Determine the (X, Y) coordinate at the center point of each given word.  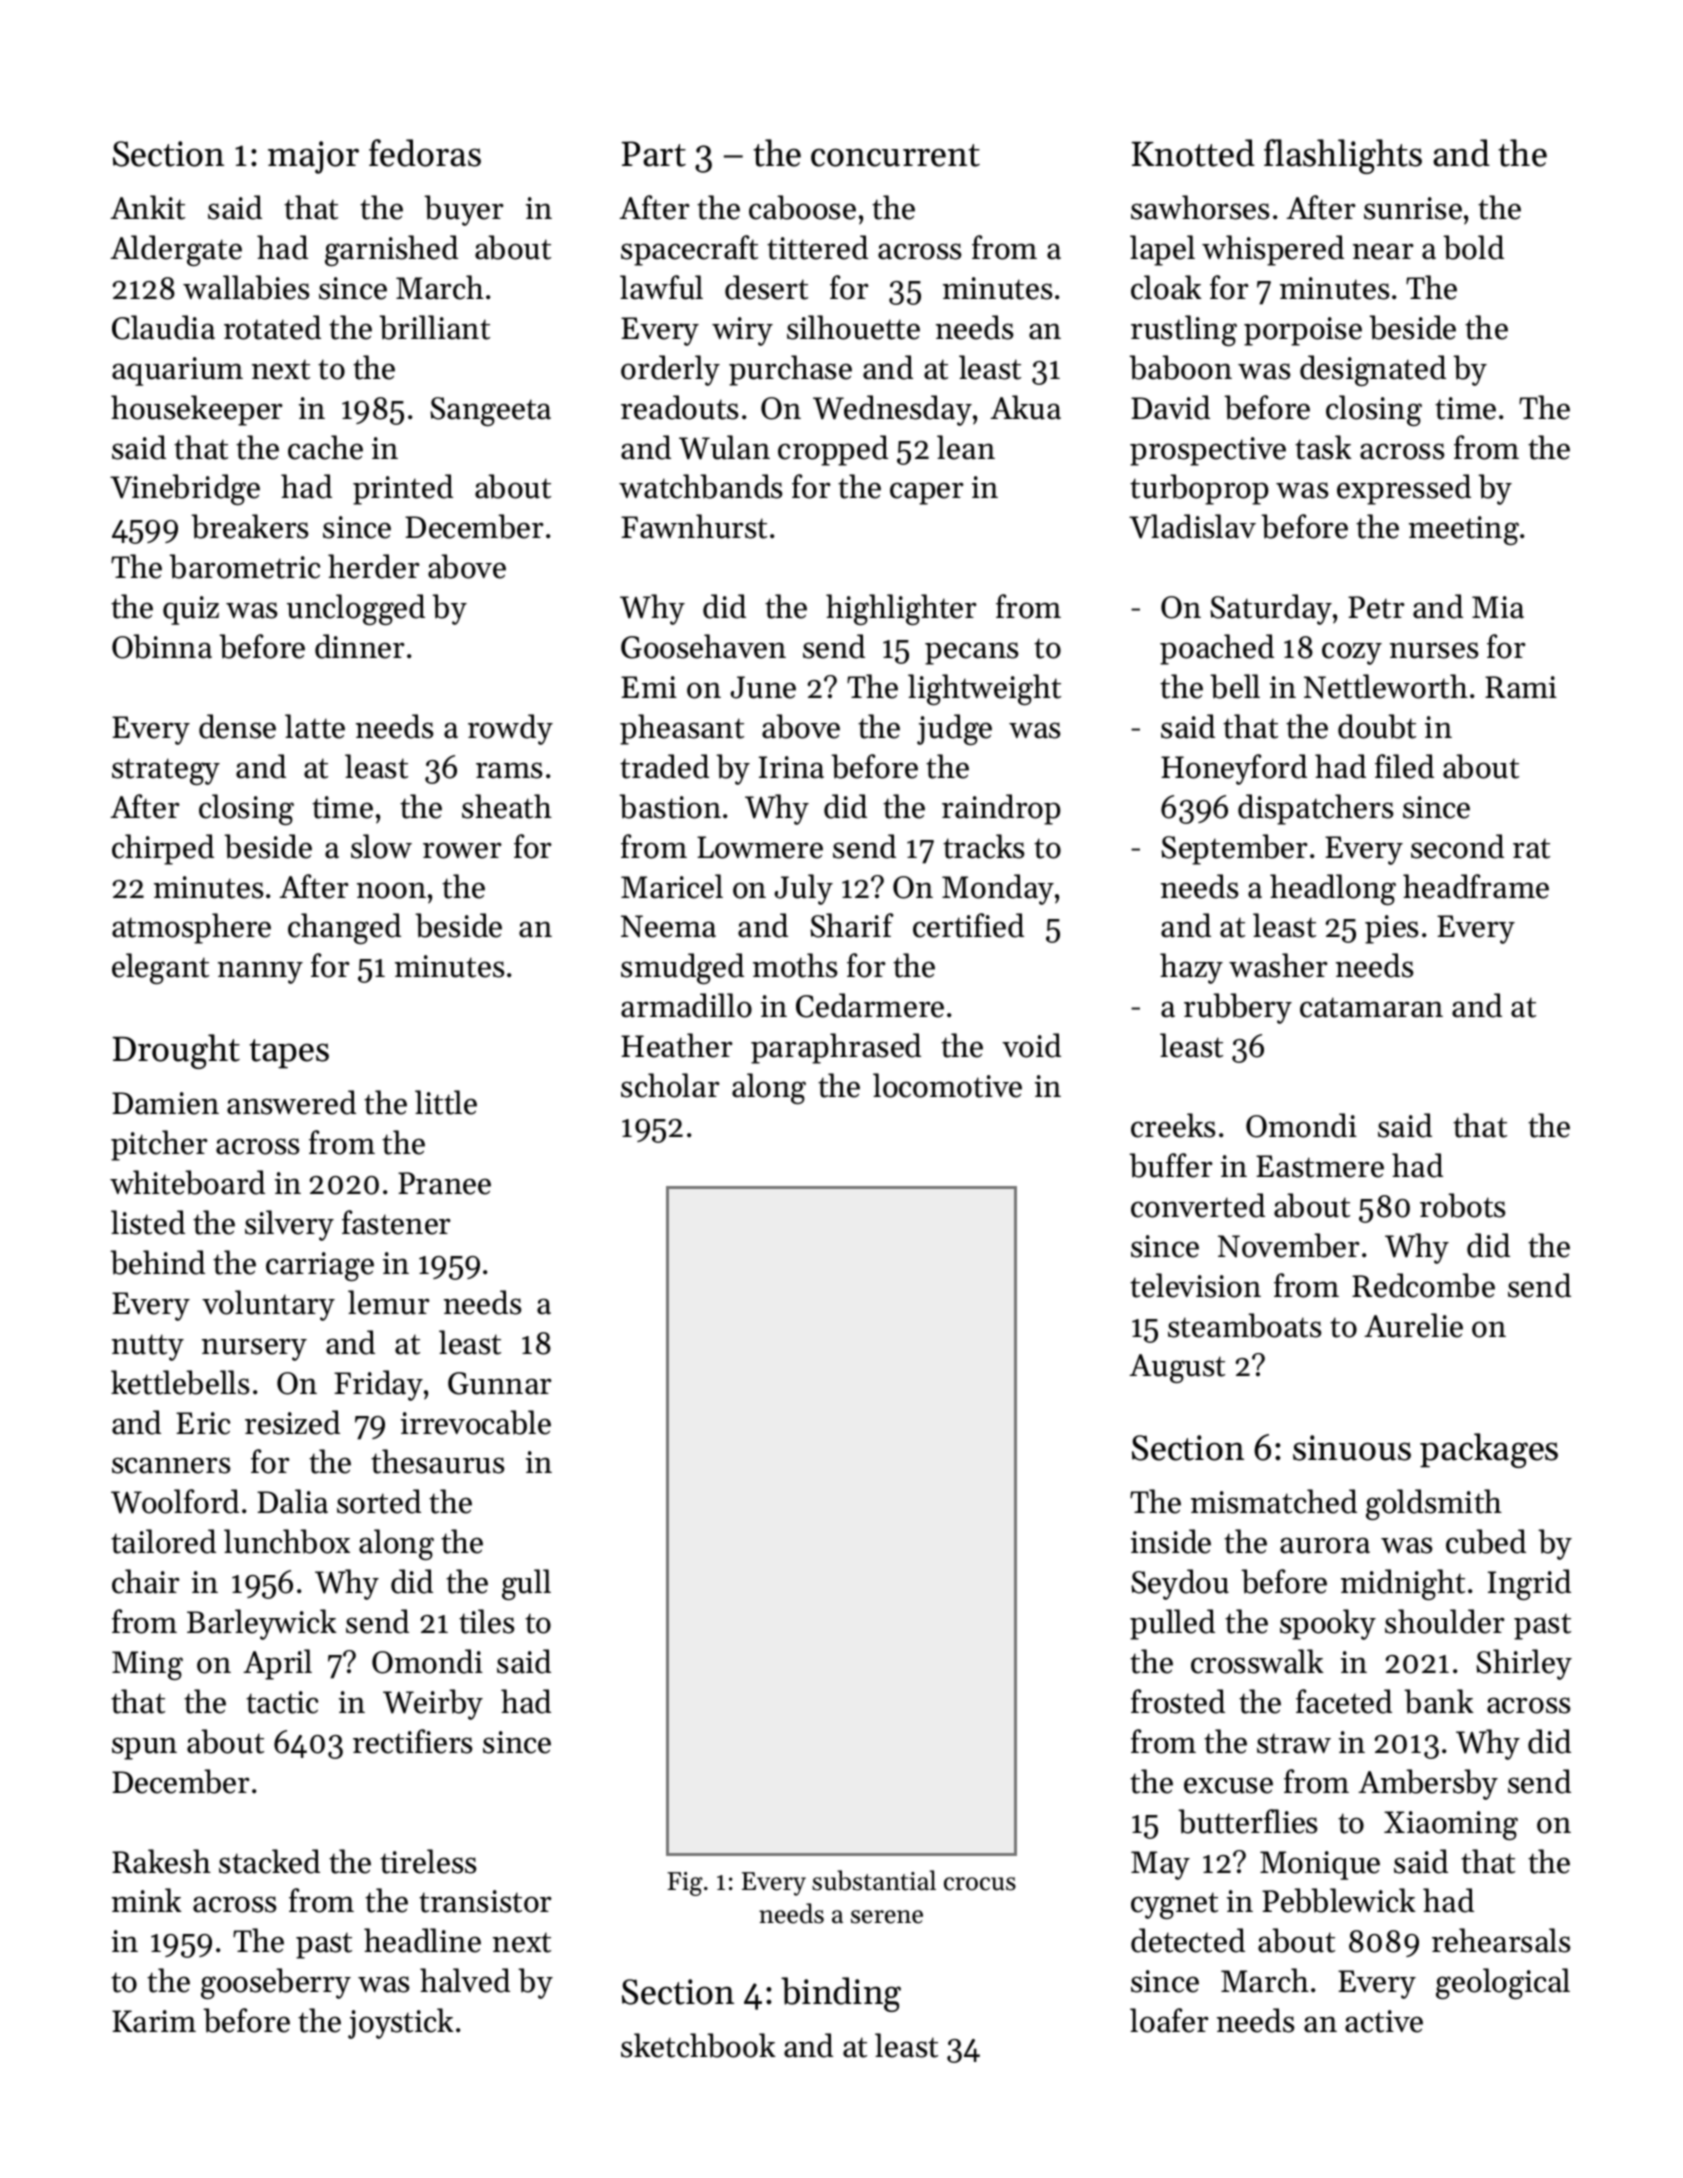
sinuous (1352, 1448)
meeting (1464, 530)
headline (422, 1940)
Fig (685, 1884)
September (1234, 849)
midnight (1403, 1584)
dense (237, 726)
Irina (791, 767)
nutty (148, 1347)
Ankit (147, 207)
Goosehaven (703, 646)
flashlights (1343, 156)
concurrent (895, 155)
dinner (360, 646)
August (1177, 1368)
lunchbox (287, 1541)
